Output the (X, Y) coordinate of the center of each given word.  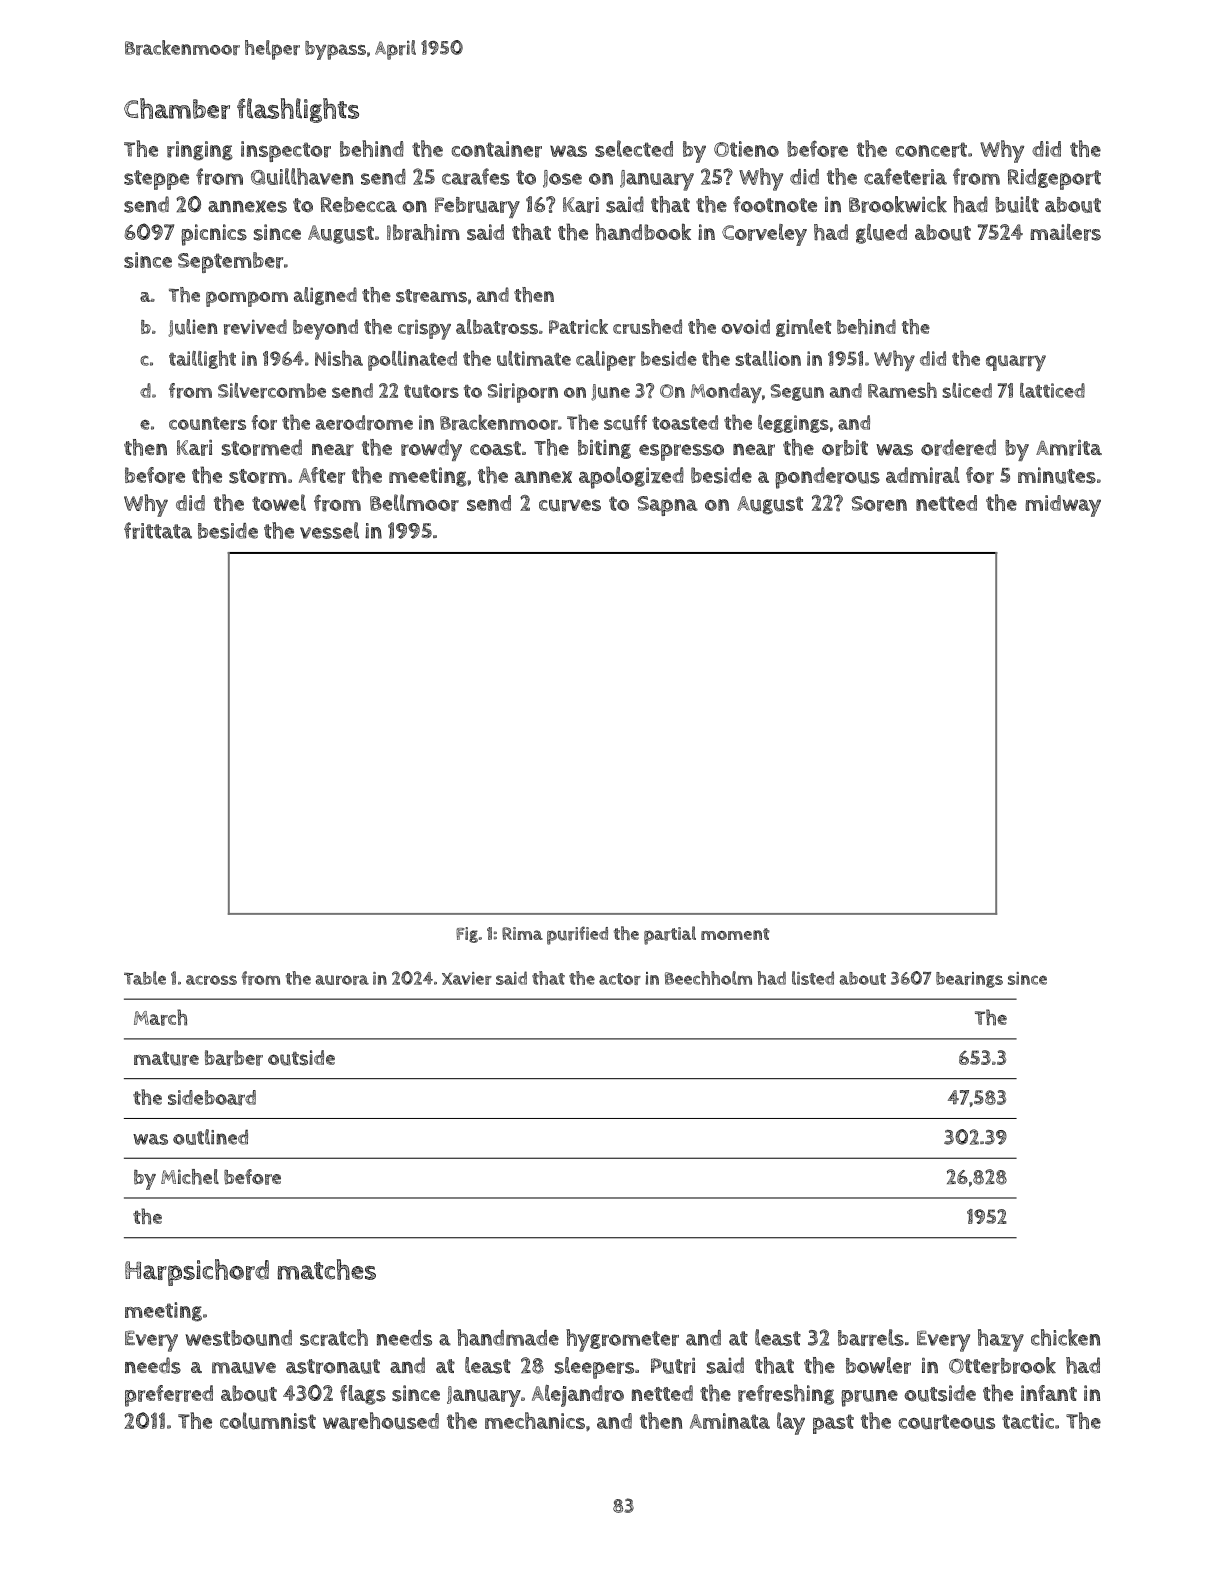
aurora (342, 980)
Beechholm (708, 978)
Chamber (177, 108)
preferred (169, 1396)
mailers (1065, 232)
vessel (329, 530)
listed (813, 978)
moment (735, 934)
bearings (969, 980)
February (477, 207)
